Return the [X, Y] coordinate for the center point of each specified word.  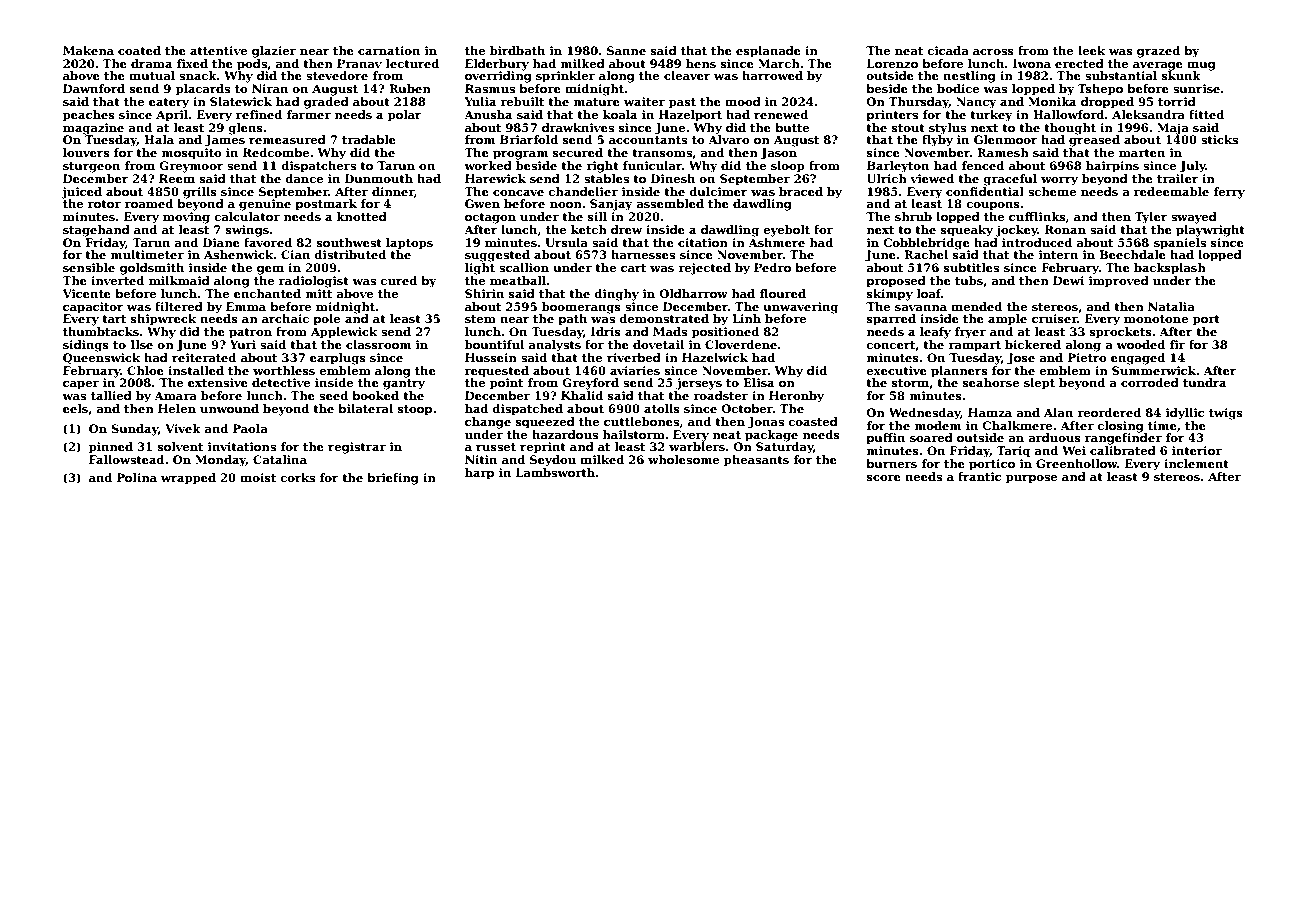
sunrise [1196, 88]
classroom [378, 344]
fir [1177, 344]
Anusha [488, 114]
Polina [137, 477]
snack [198, 75]
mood [743, 101]
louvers [86, 152]
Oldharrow [693, 293]
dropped [1107, 103]
